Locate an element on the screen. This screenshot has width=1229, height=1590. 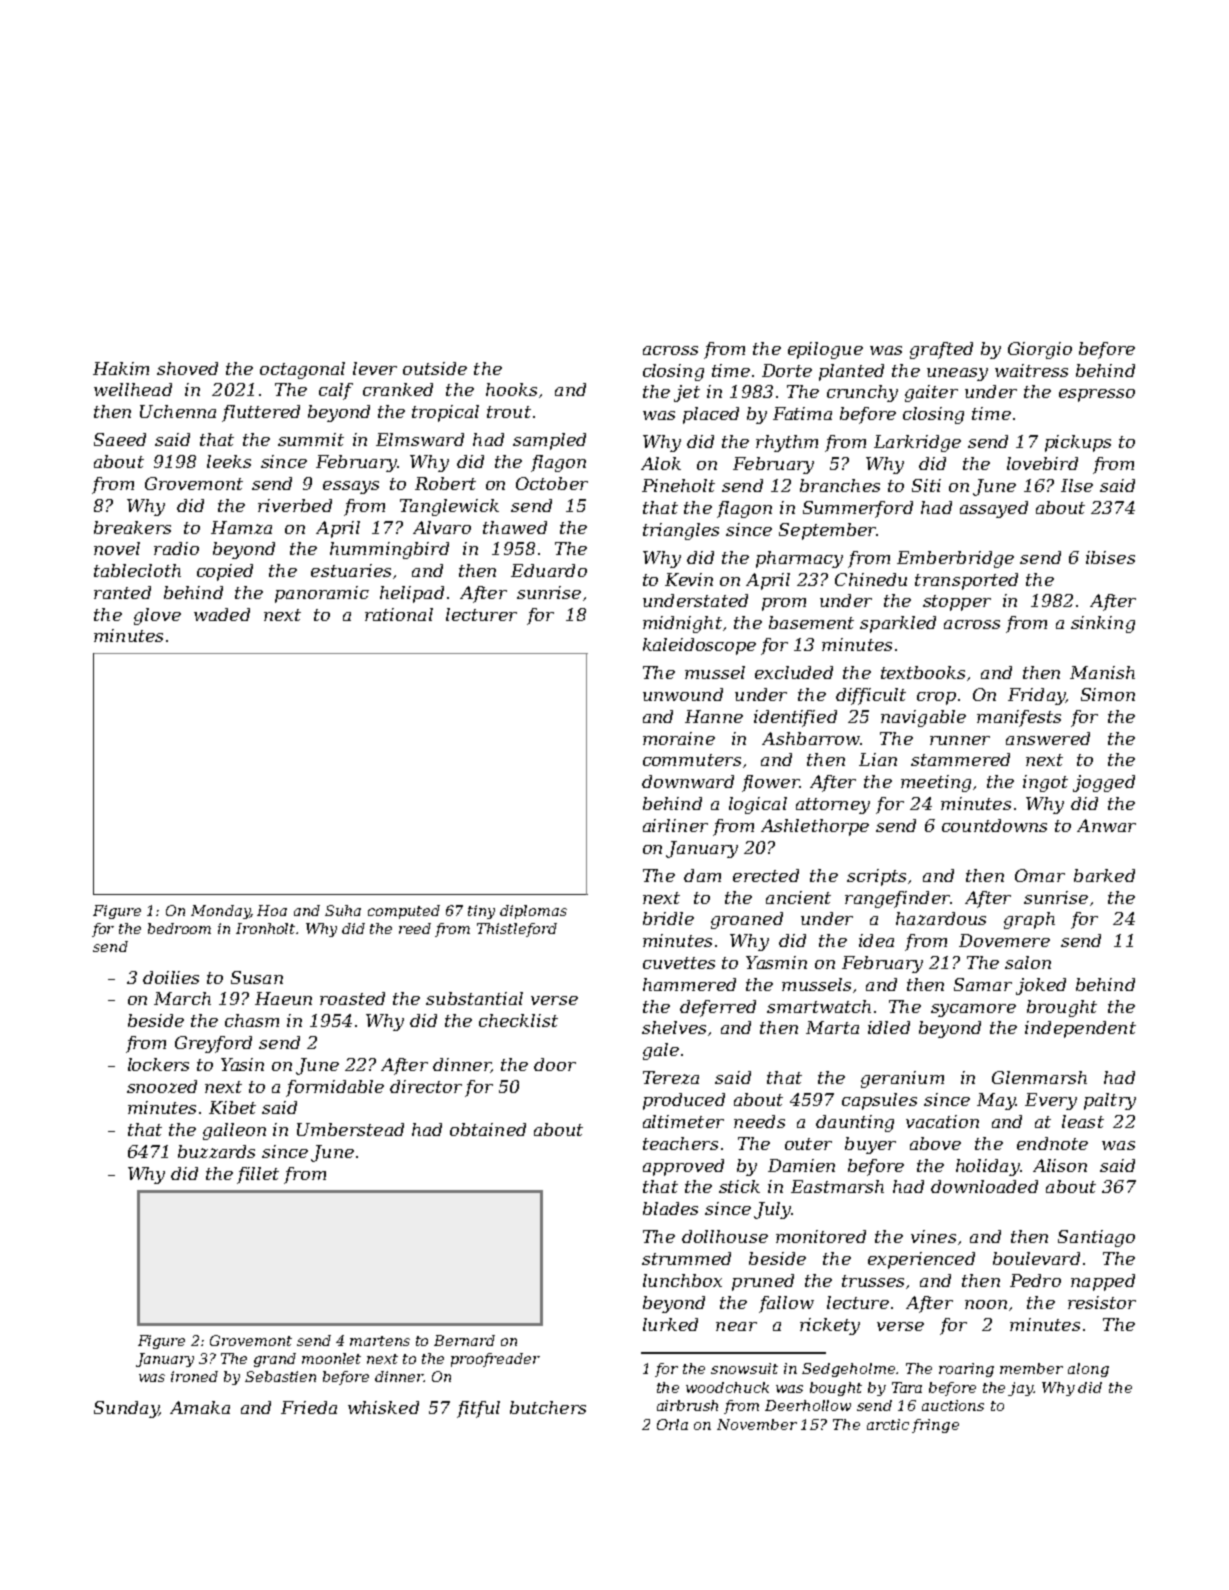
Giorgio is located at coordinates (1040, 350).
